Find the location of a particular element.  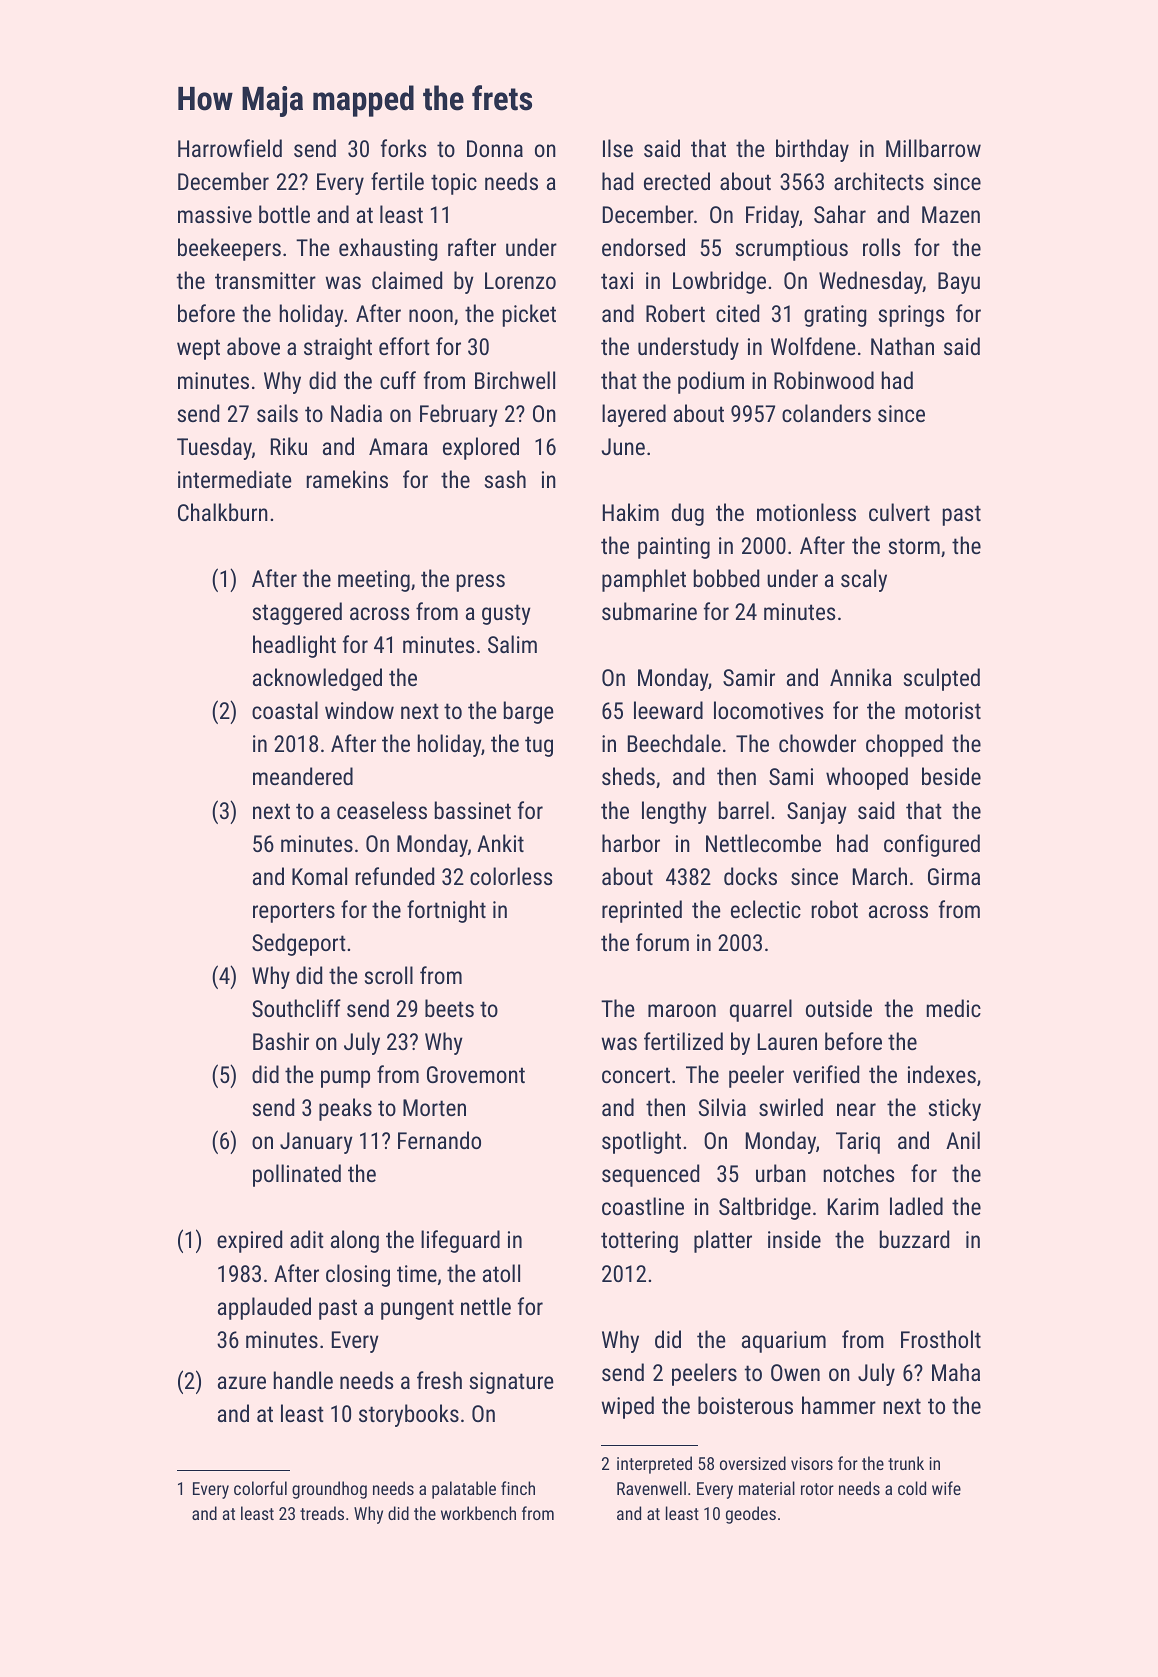

Lorenzo is located at coordinates (520, 280).
